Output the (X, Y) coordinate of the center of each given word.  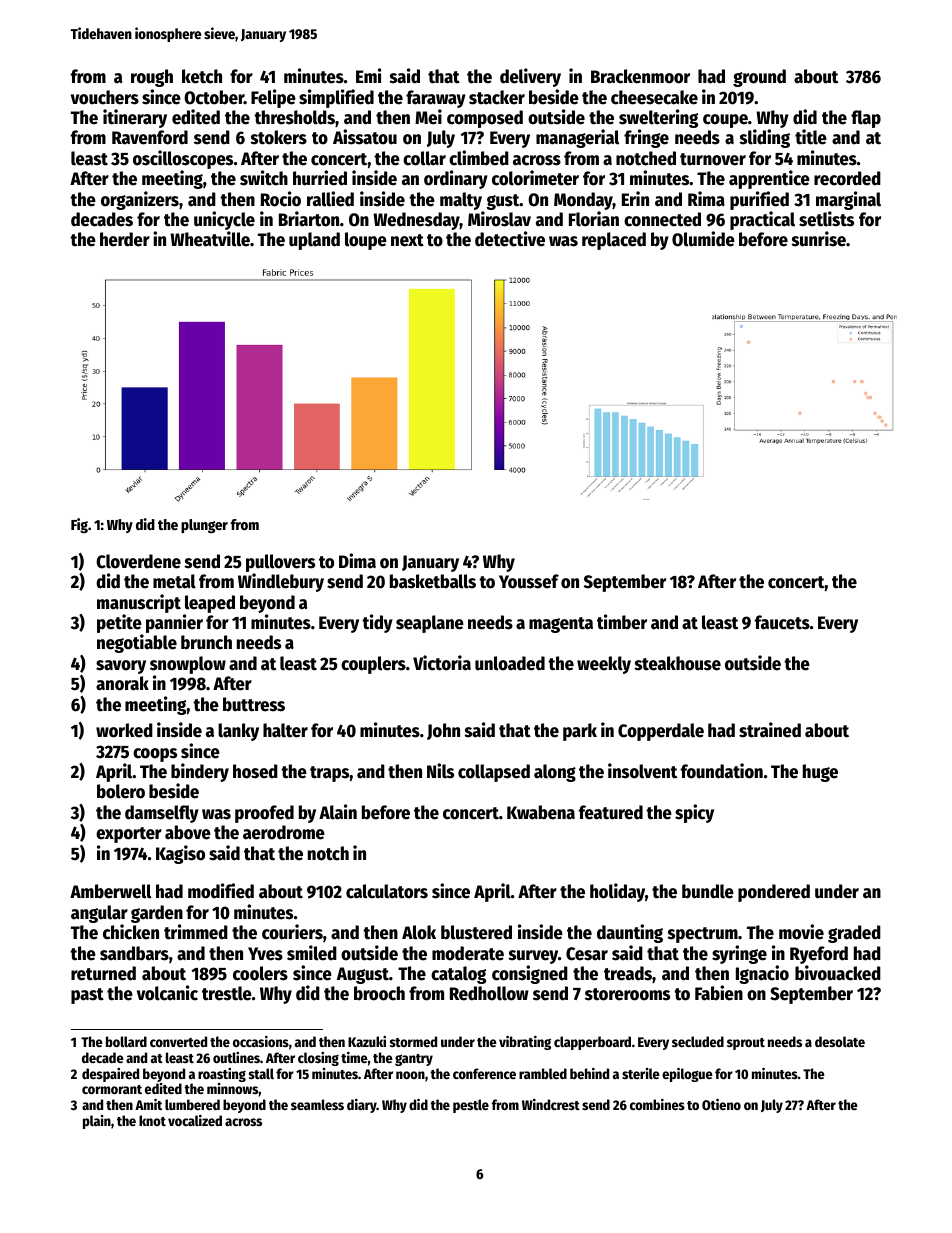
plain (97, 1122)
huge (820, 773)
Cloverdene (138, 561)
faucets (782, 622)
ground (759, 78)
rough (152, 78)
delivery (530, 77)
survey (533, 957)
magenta (561, 625)
